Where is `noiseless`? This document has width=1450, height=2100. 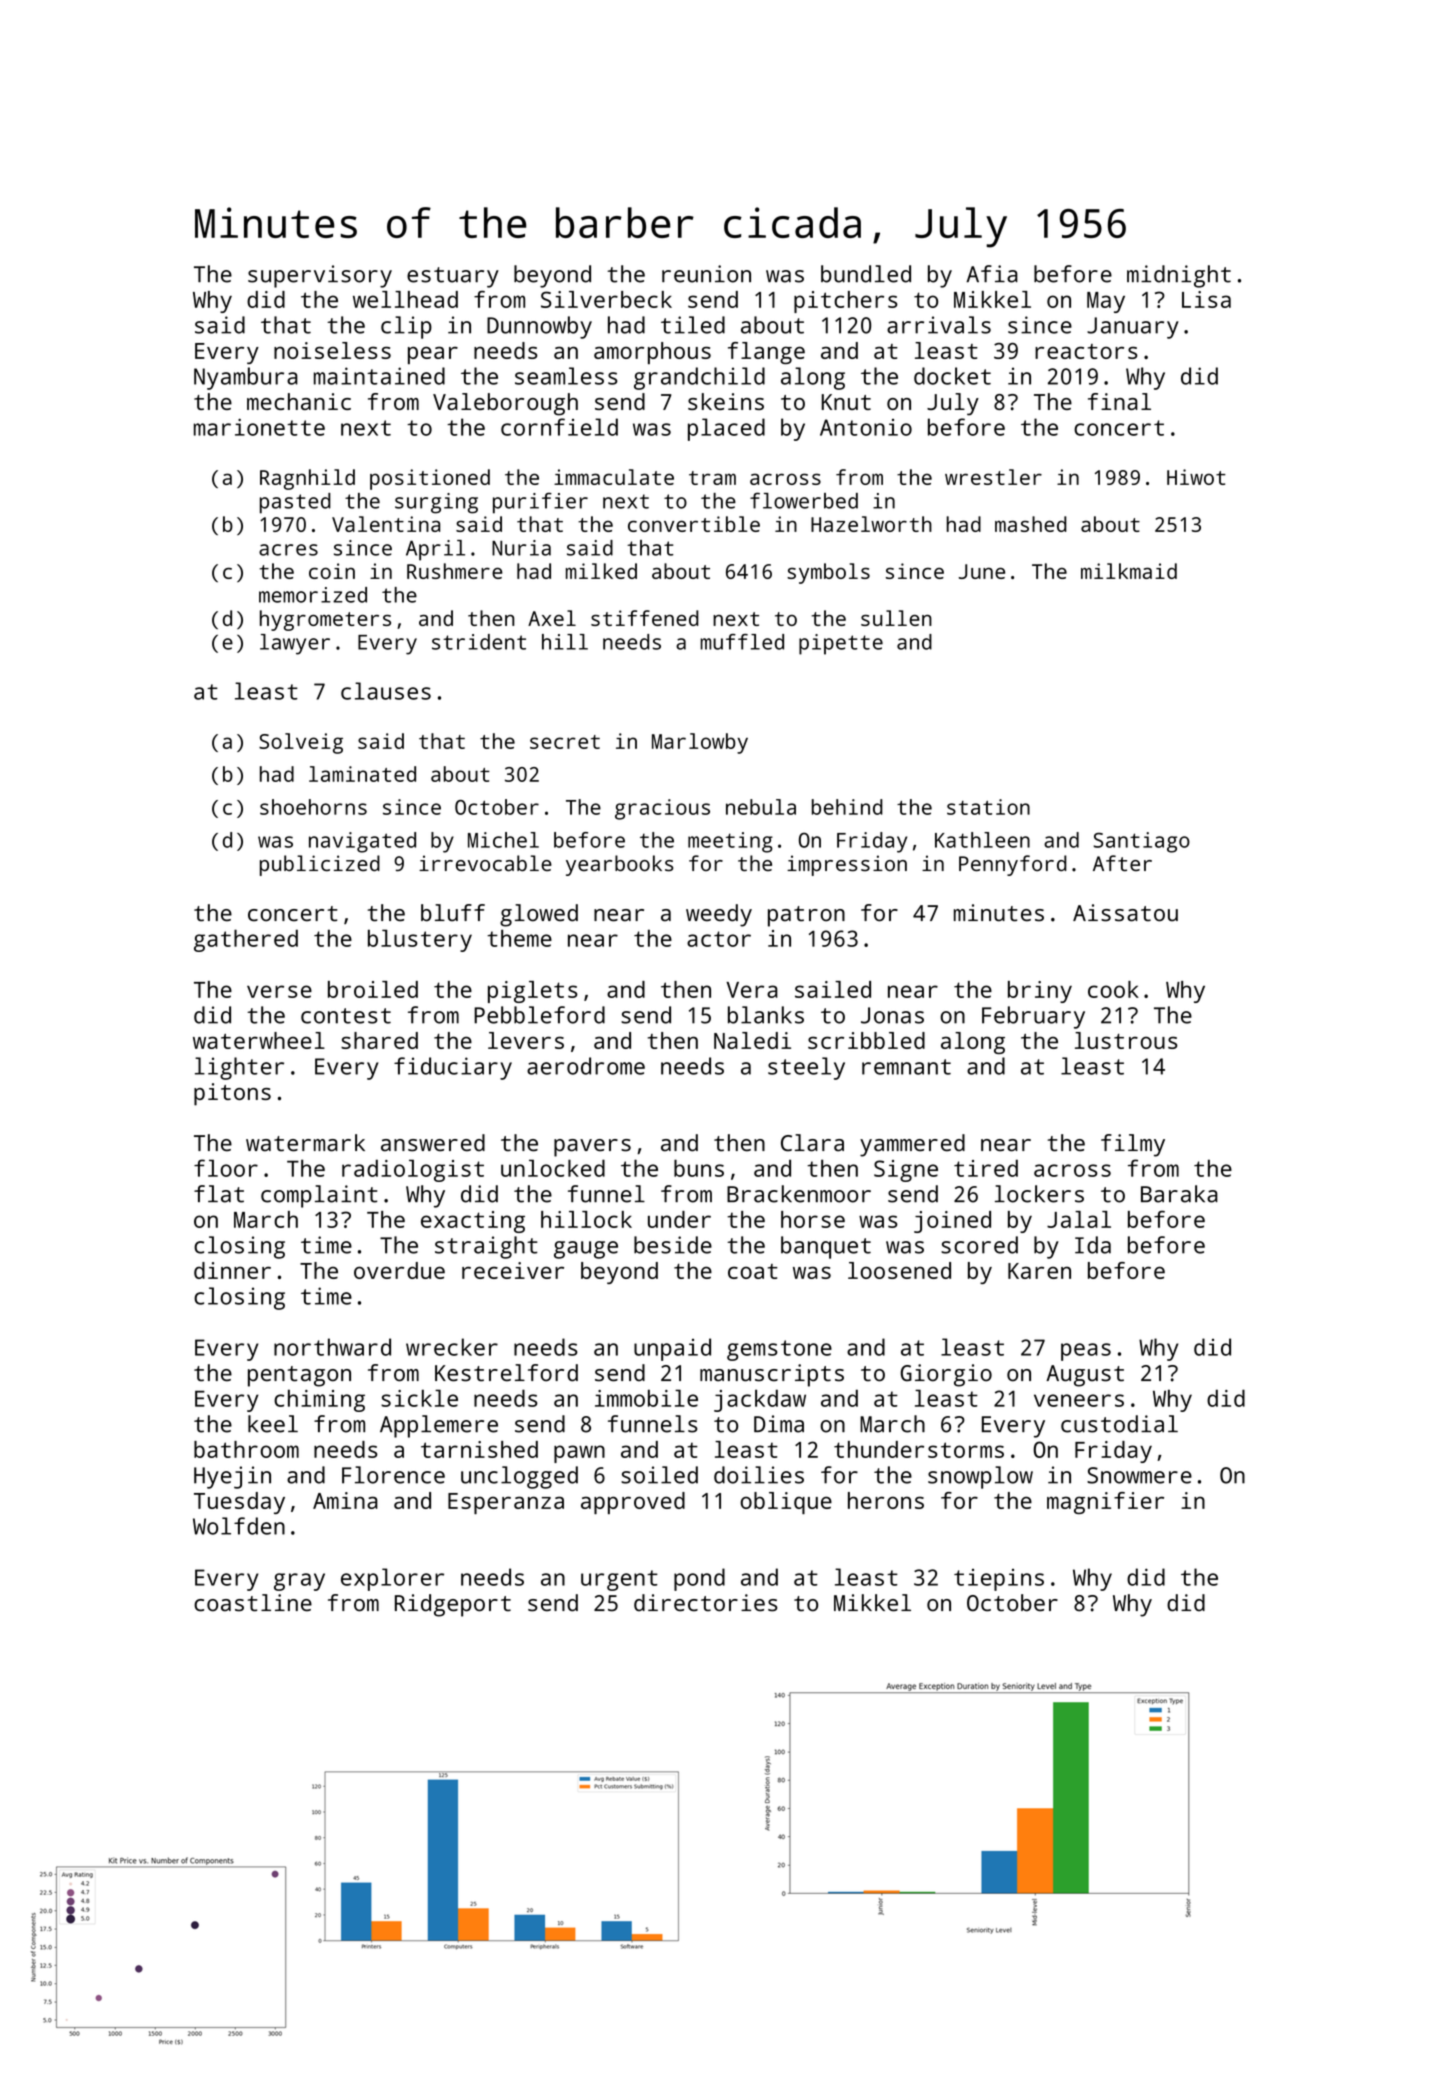 noiseless is located at coordinates (332, 350).
